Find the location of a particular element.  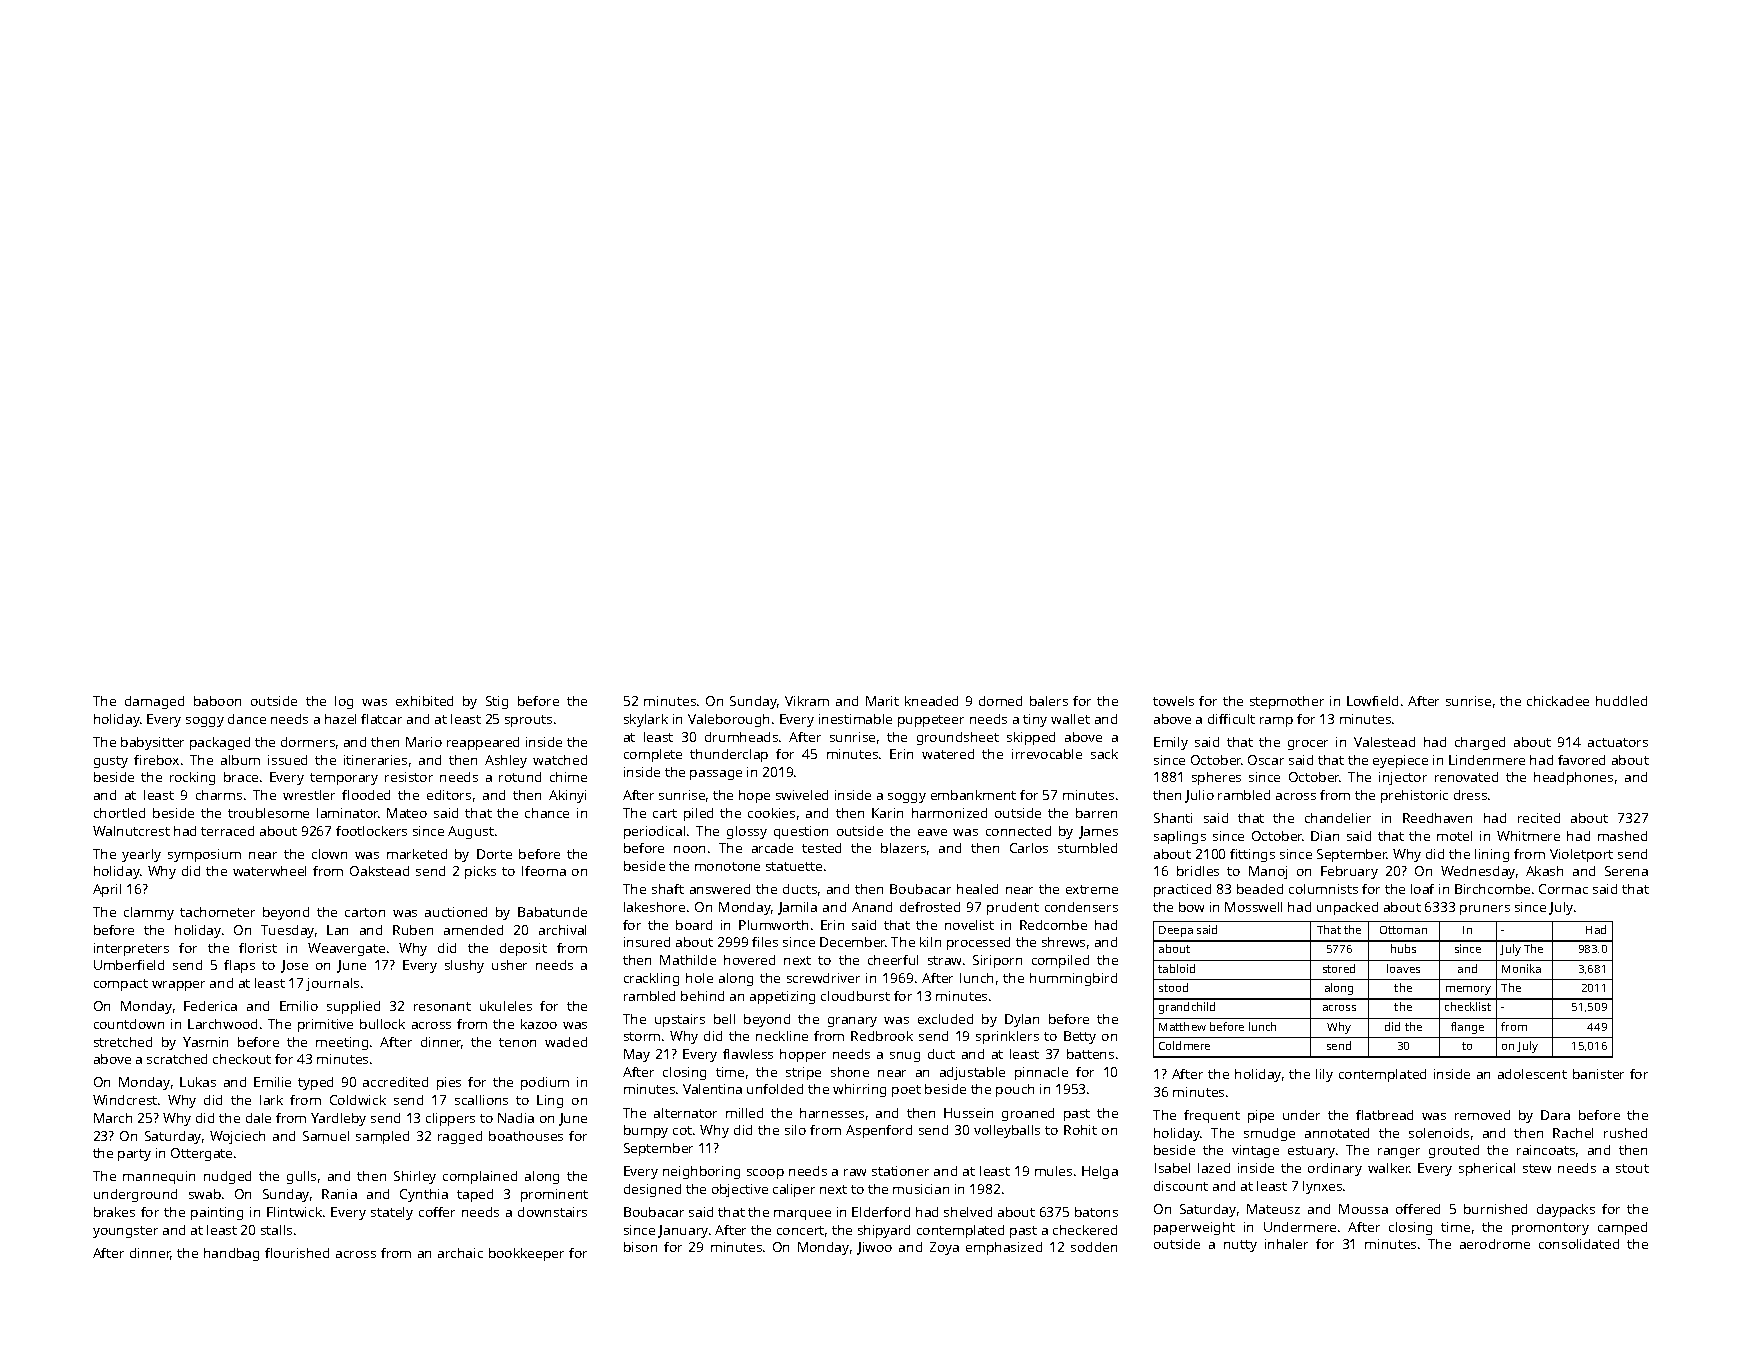

unpacked is located at coordinates (1347, 908).
